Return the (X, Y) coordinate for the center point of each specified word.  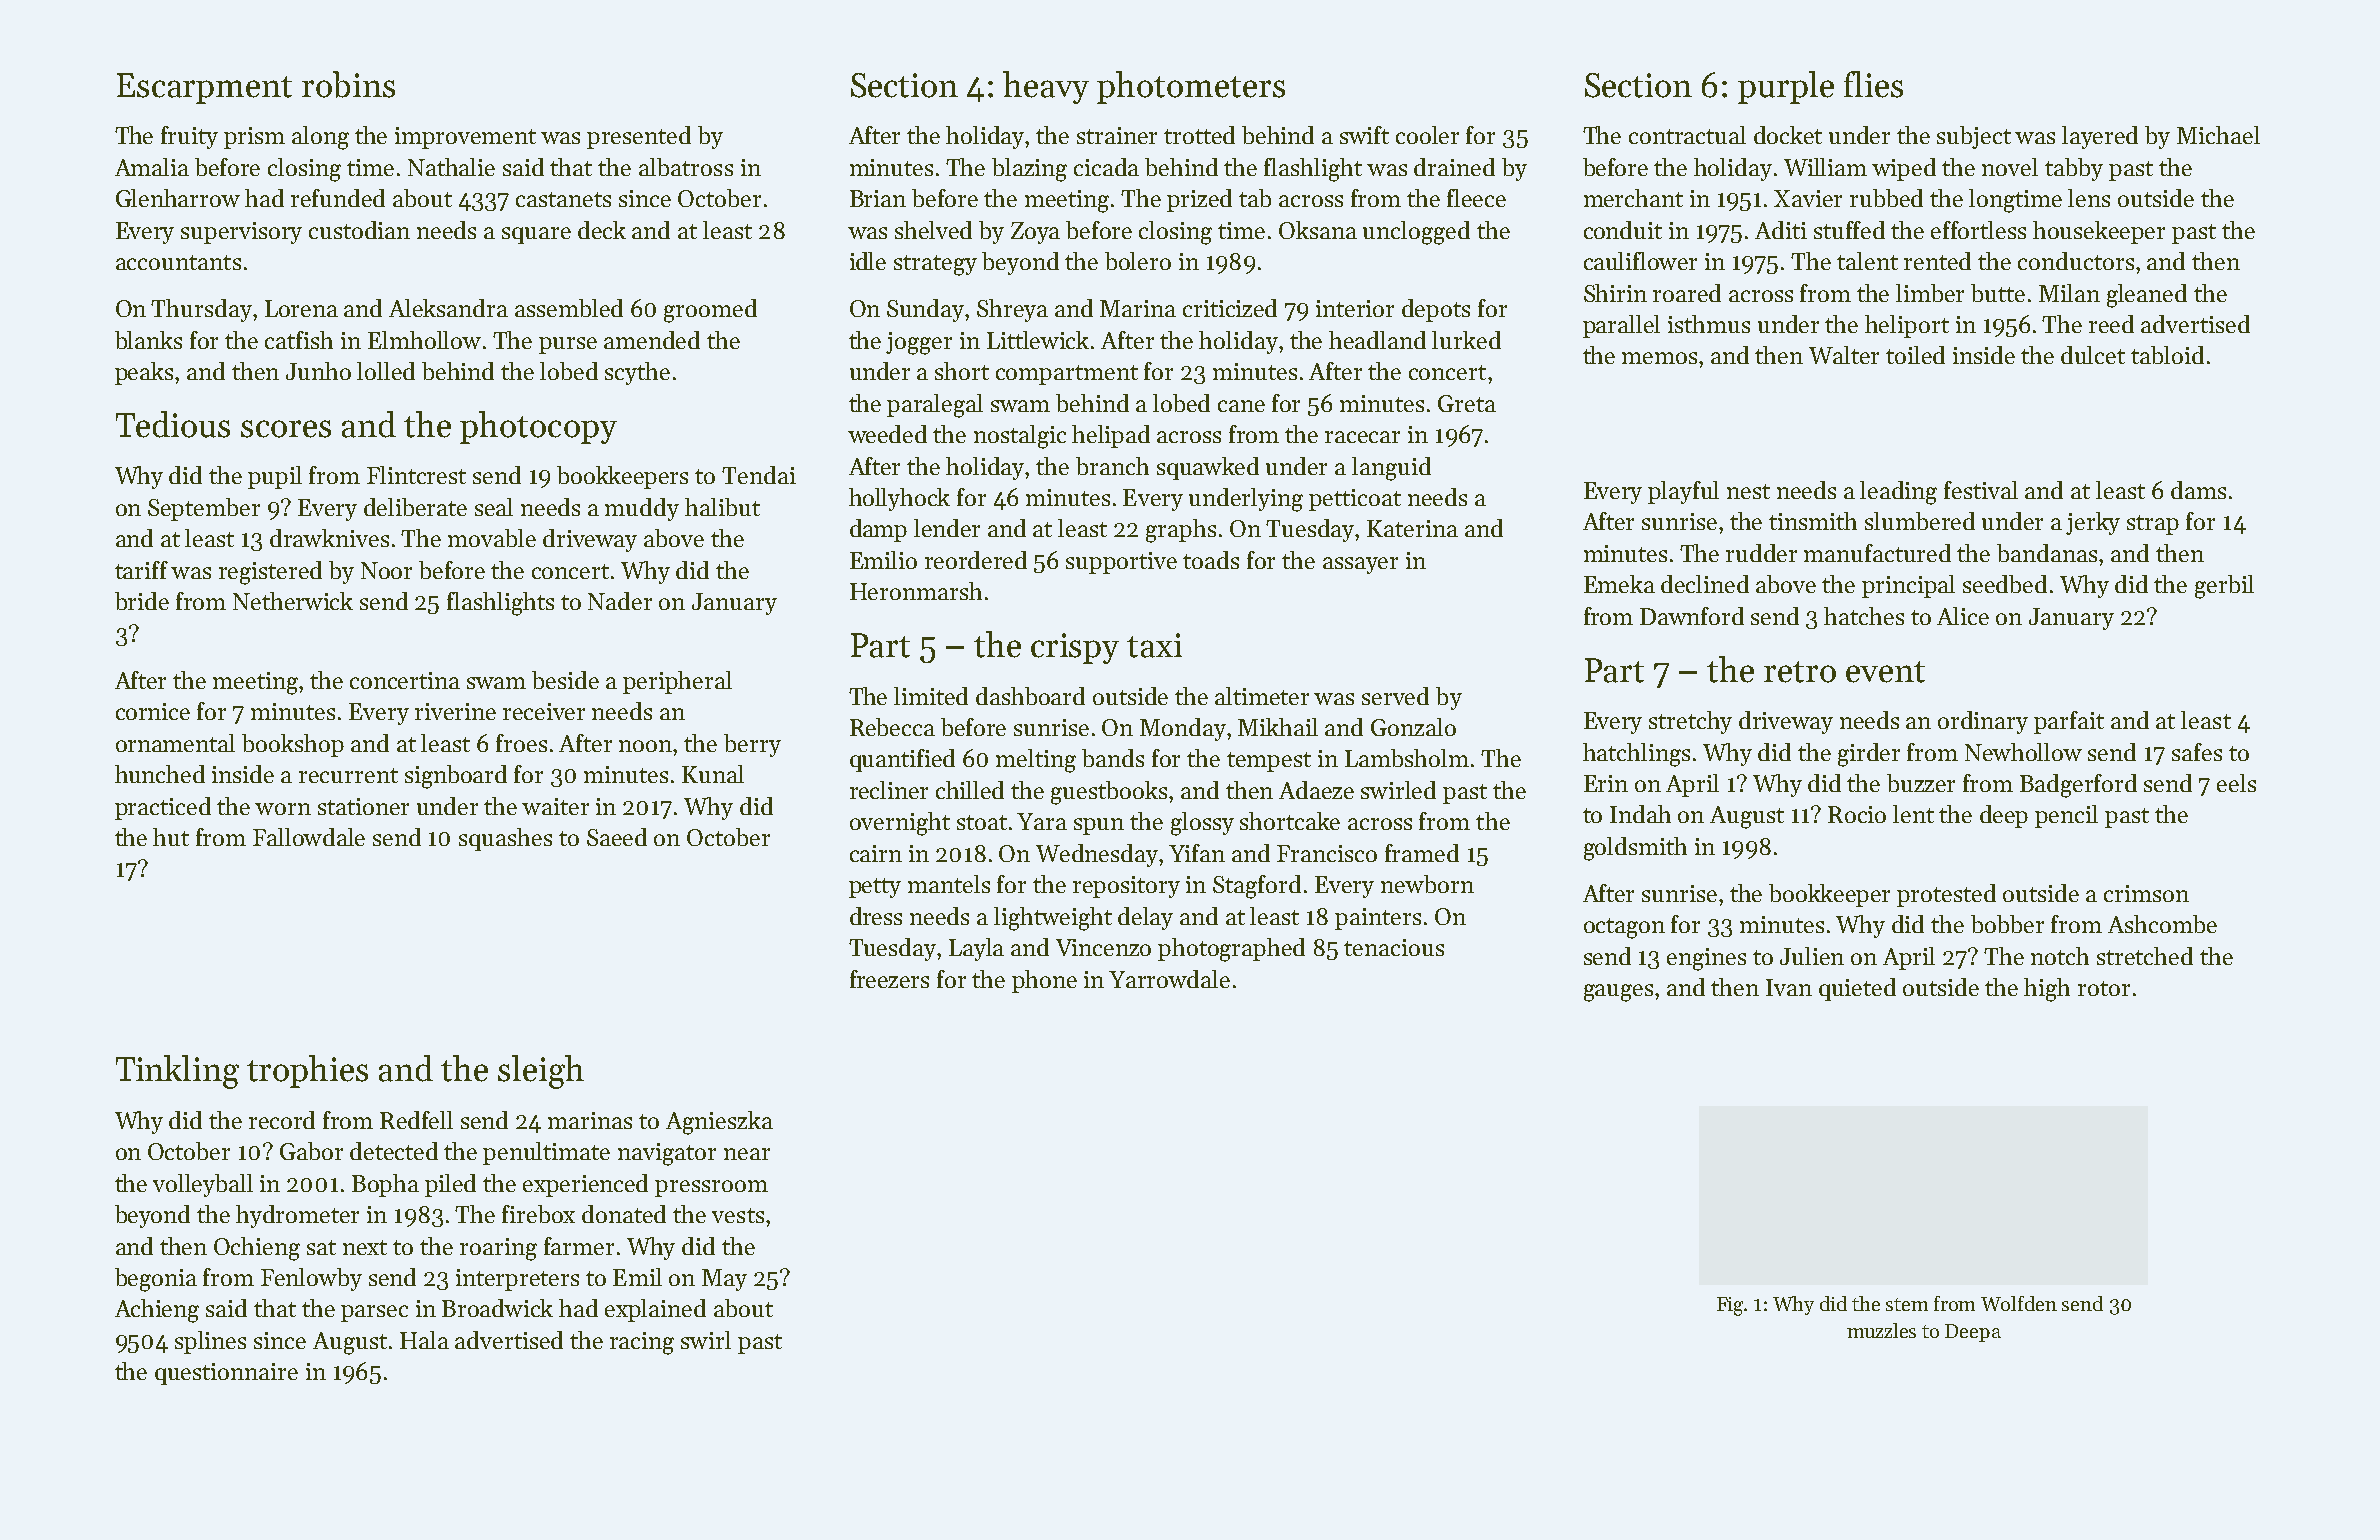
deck (602, 230)
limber (1930, 293)
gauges (1618, 993)
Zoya (1035, 233)
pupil (275, 477)
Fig (1731, 1306)
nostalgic (1020, 437)
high (2047, 990)
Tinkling (177, 1072)
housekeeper (2099, 232)
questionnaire (226, 1374)
